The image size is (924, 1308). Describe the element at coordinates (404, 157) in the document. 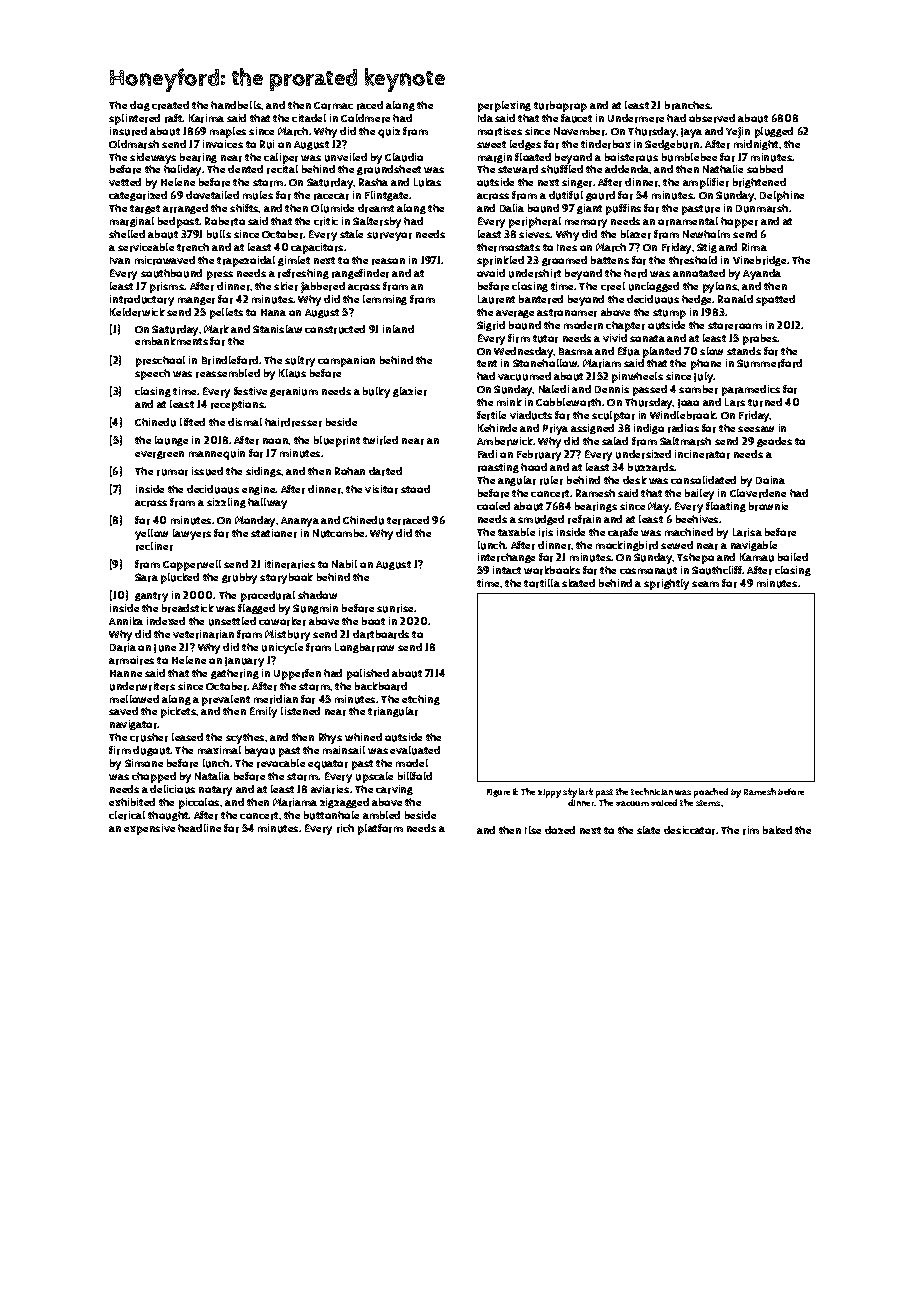

I see `Claudio` at that location.
